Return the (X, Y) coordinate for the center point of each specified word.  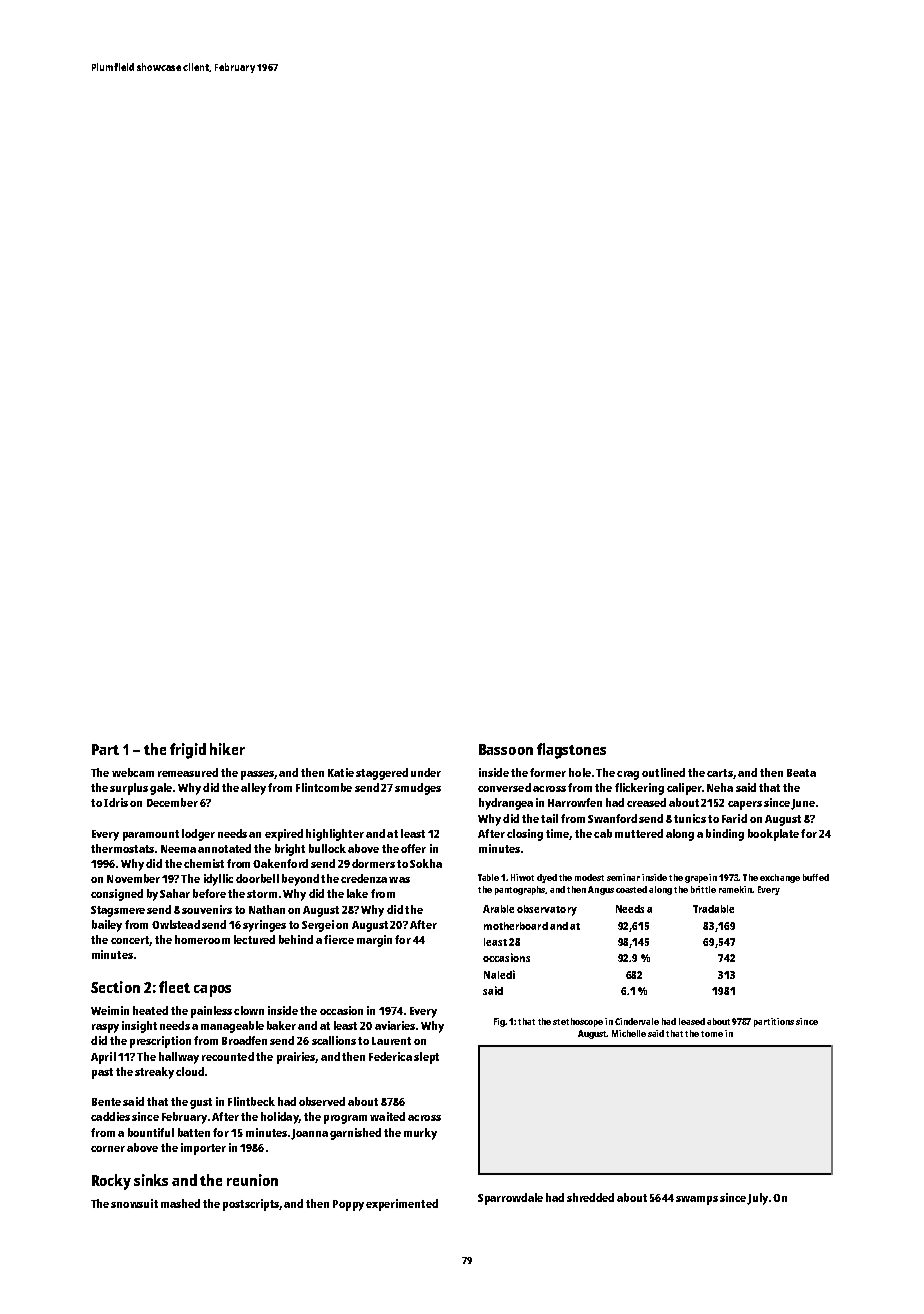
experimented (402, 1205)
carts (720, 773)
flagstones (571, 751)
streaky (154, 1073)
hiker (227, 749)
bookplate (773, 835)
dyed (547, 878)
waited (387, 1116)
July (757, 1199)
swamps (697, 1200)
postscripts (251, 1205)
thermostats (122, 848)
